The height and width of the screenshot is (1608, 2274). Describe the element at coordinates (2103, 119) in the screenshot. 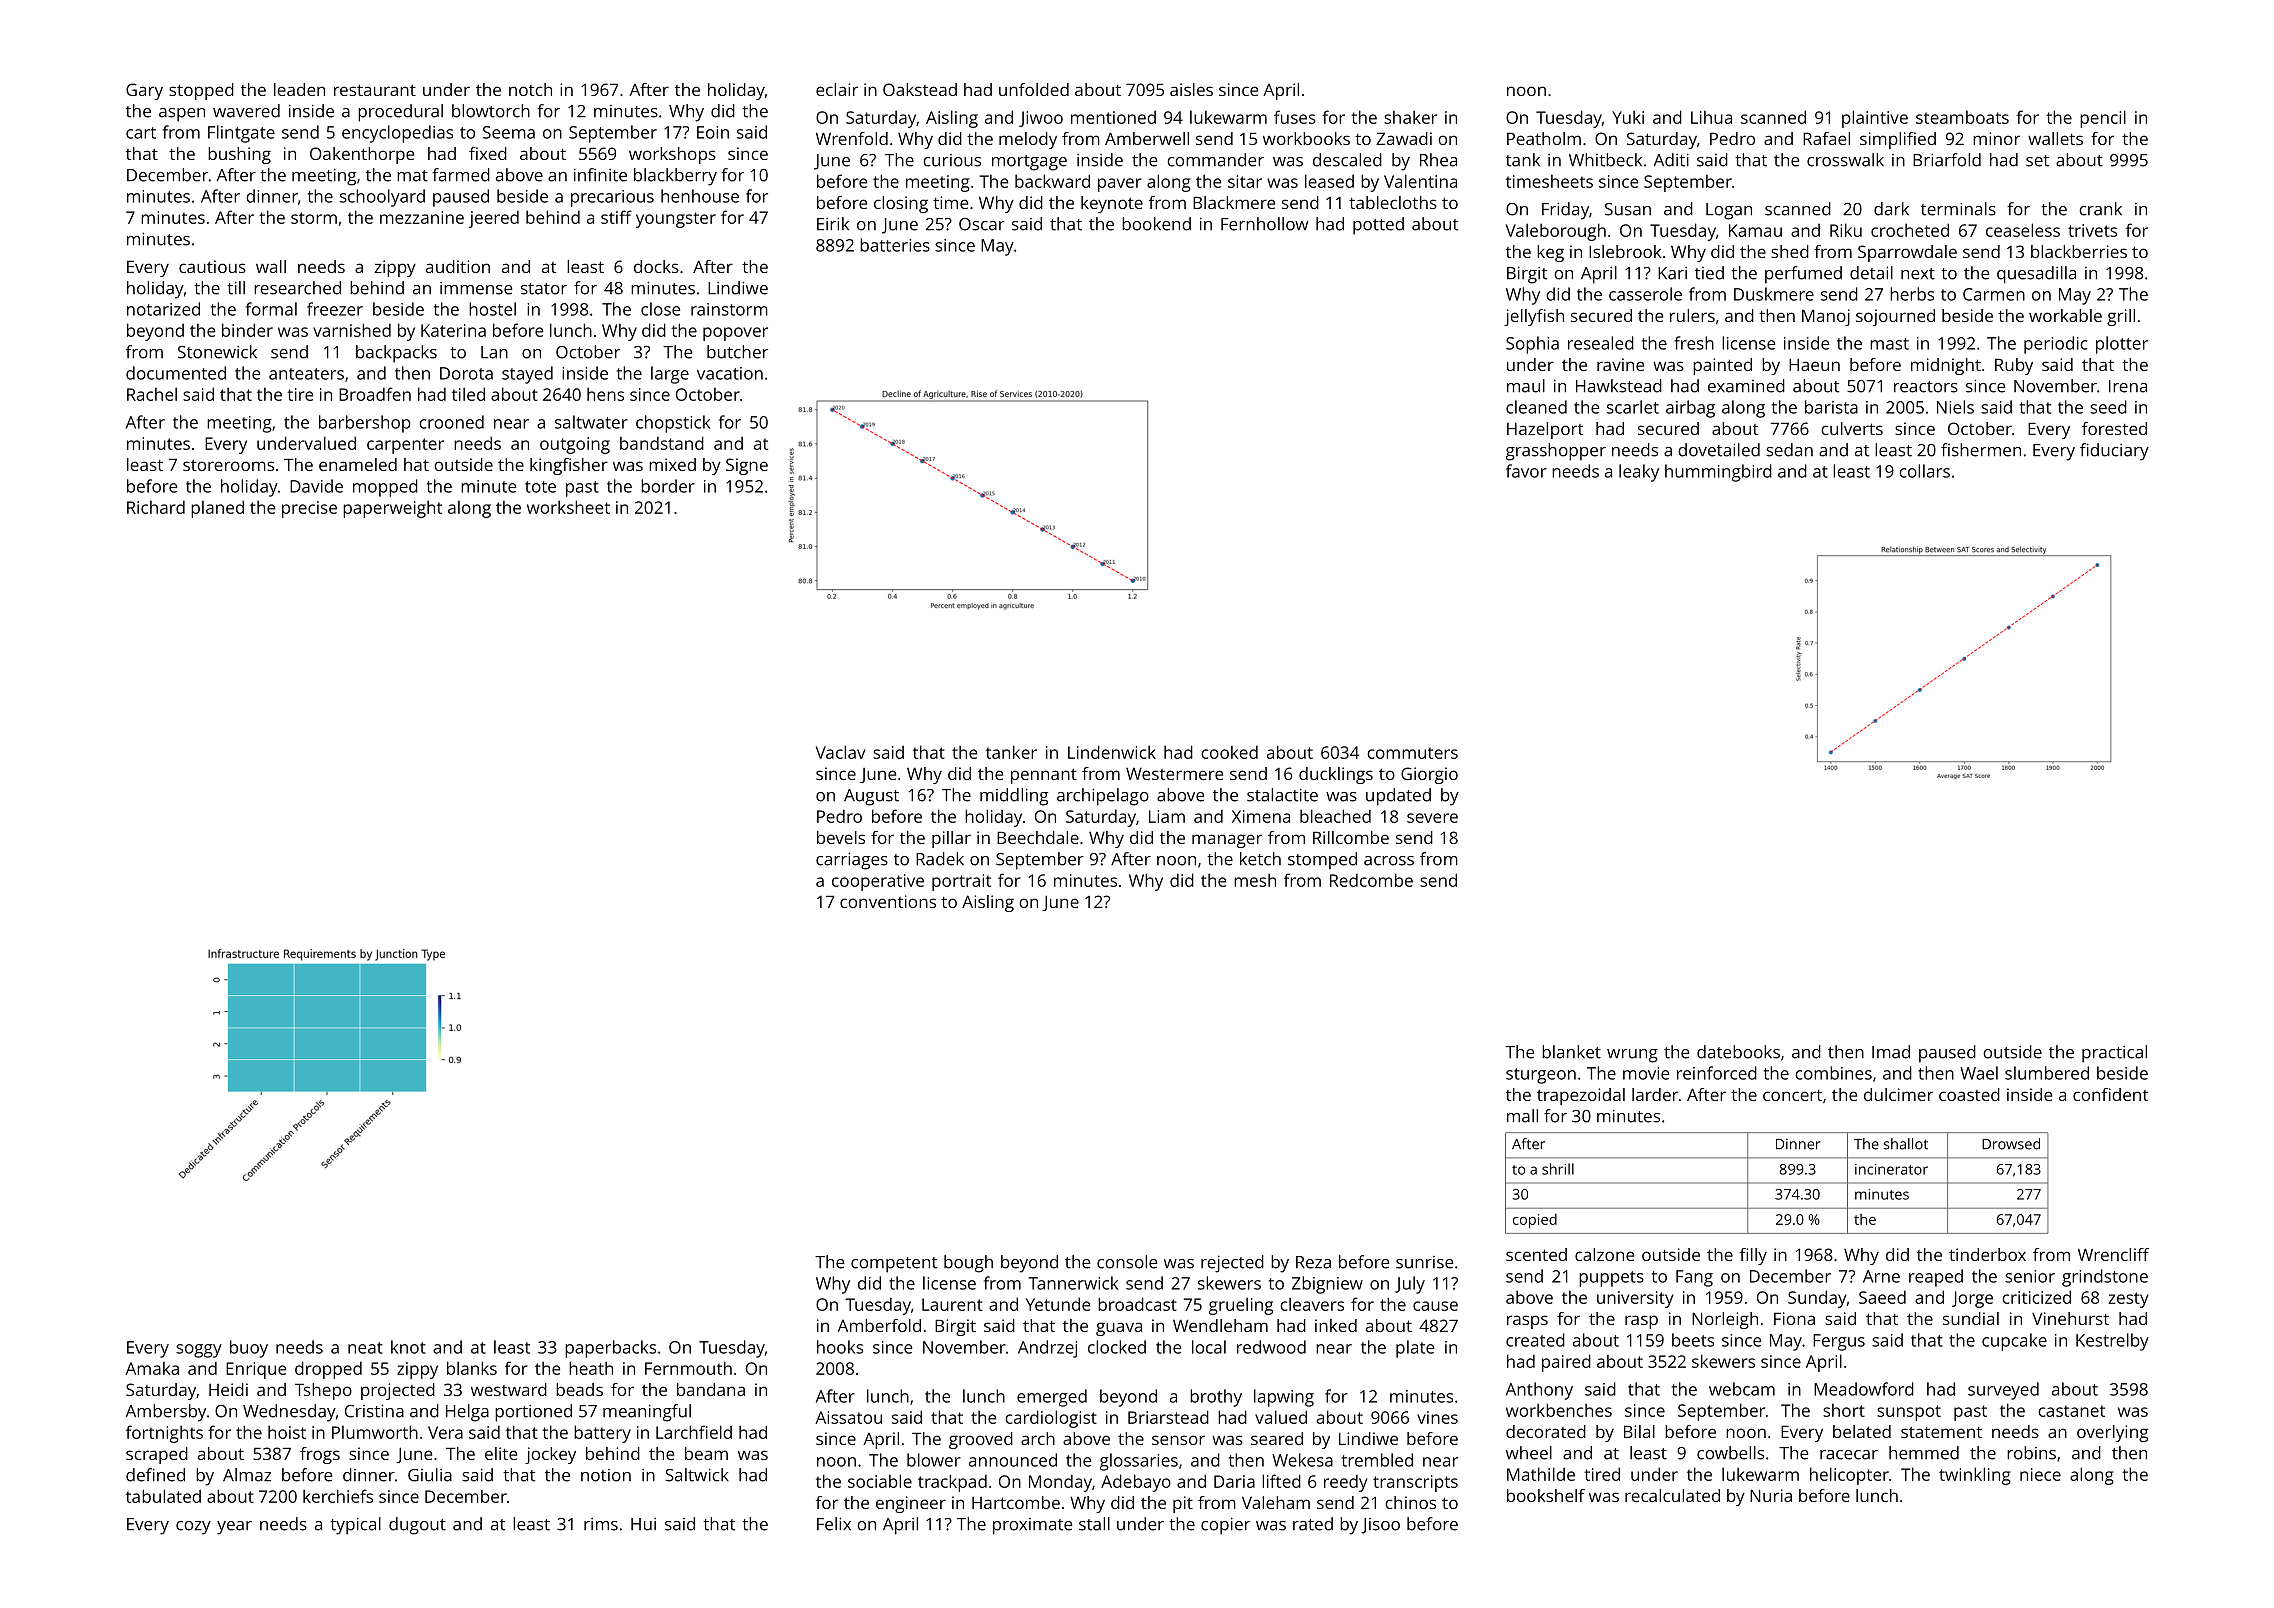

I see `pencil` at that location.
